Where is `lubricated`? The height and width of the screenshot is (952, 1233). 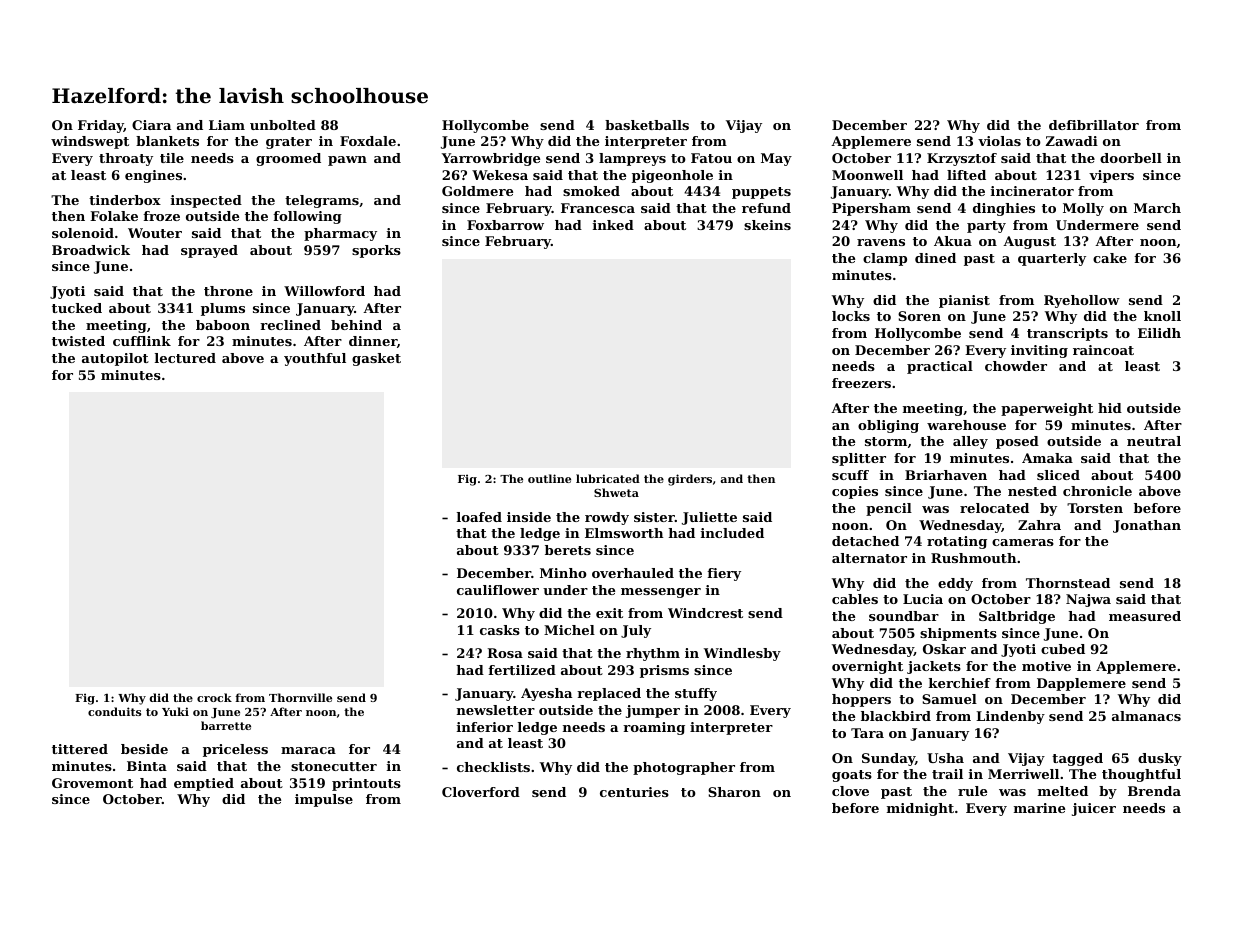 lubricated is located at coordinates (608, 478).
